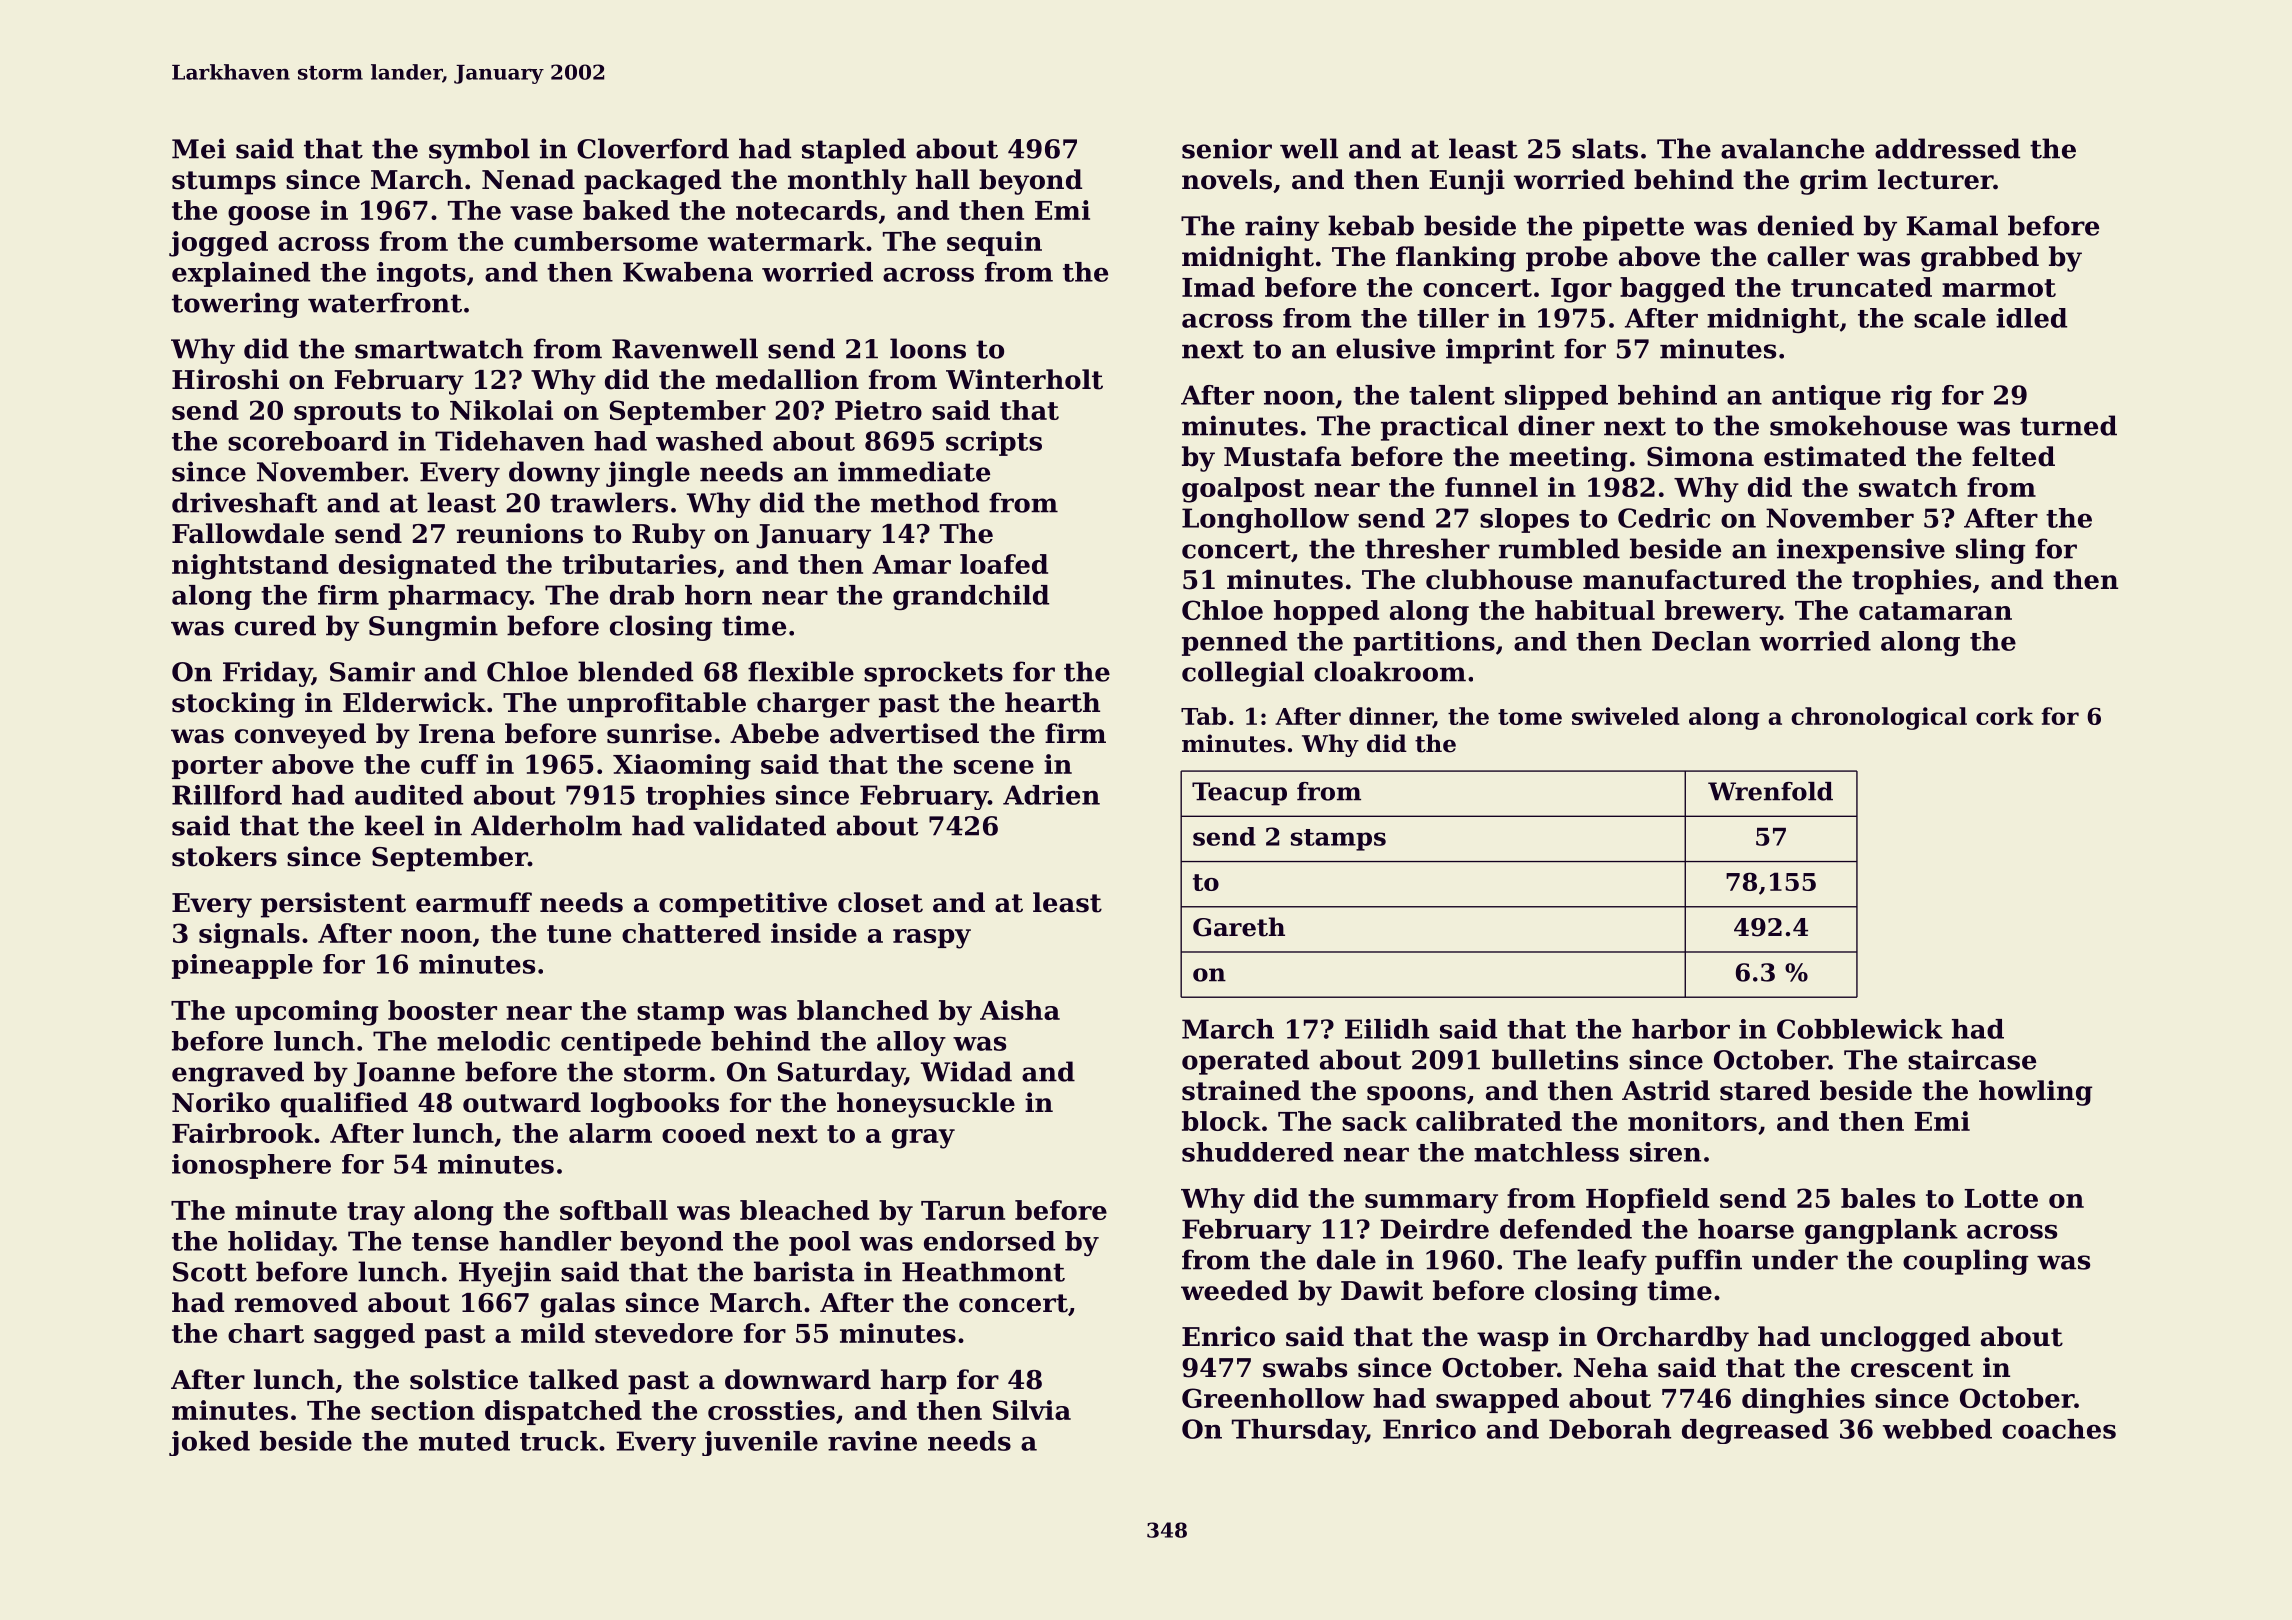  Describe the element at coordinates (1234, 643) in the page. I see `penned` at that location.
